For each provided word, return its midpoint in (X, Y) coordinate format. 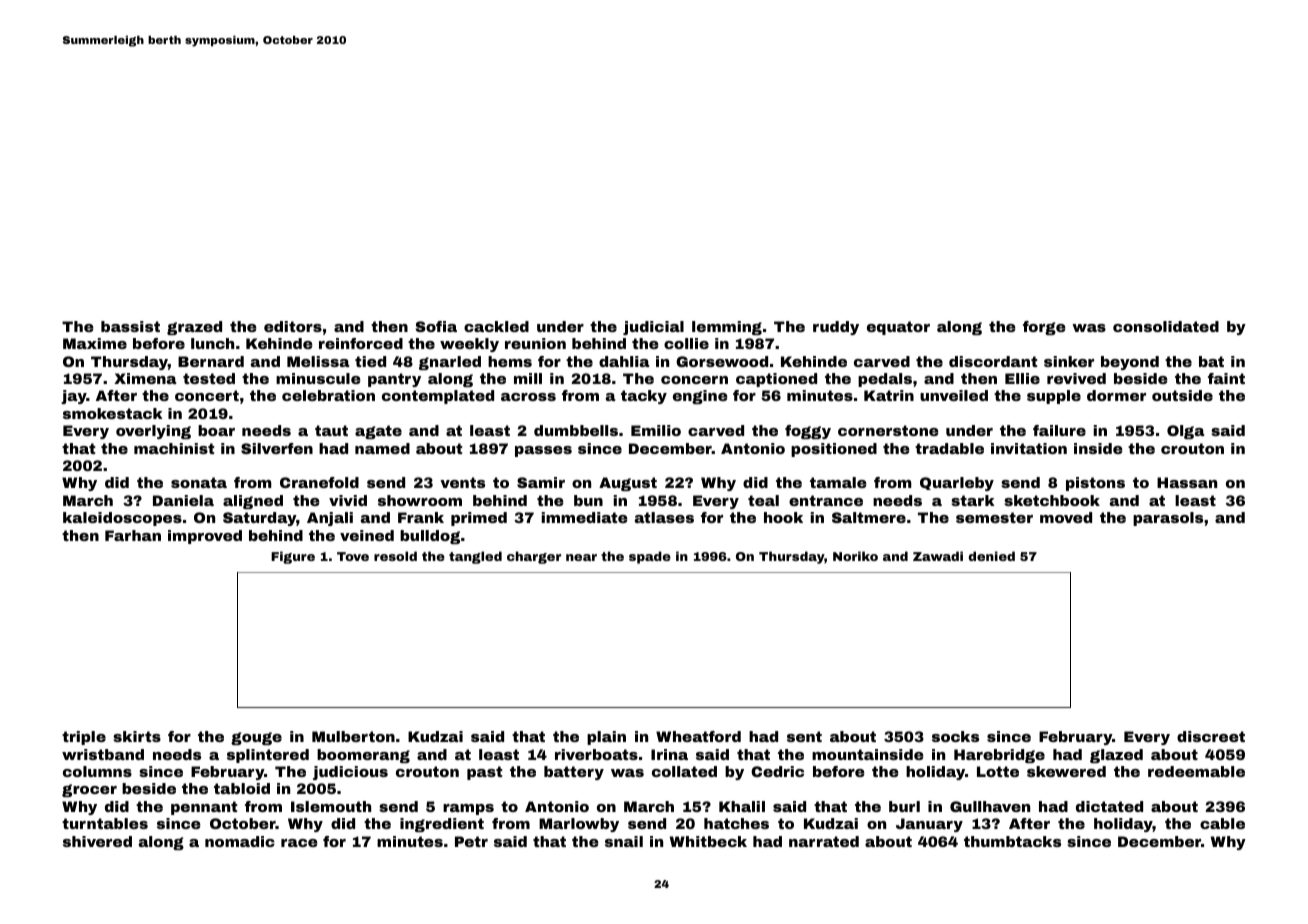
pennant (204, 808)
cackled (496, 326)
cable (1222, 823)
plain (606, 738)
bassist (130, 326)
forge (1044, 328)
